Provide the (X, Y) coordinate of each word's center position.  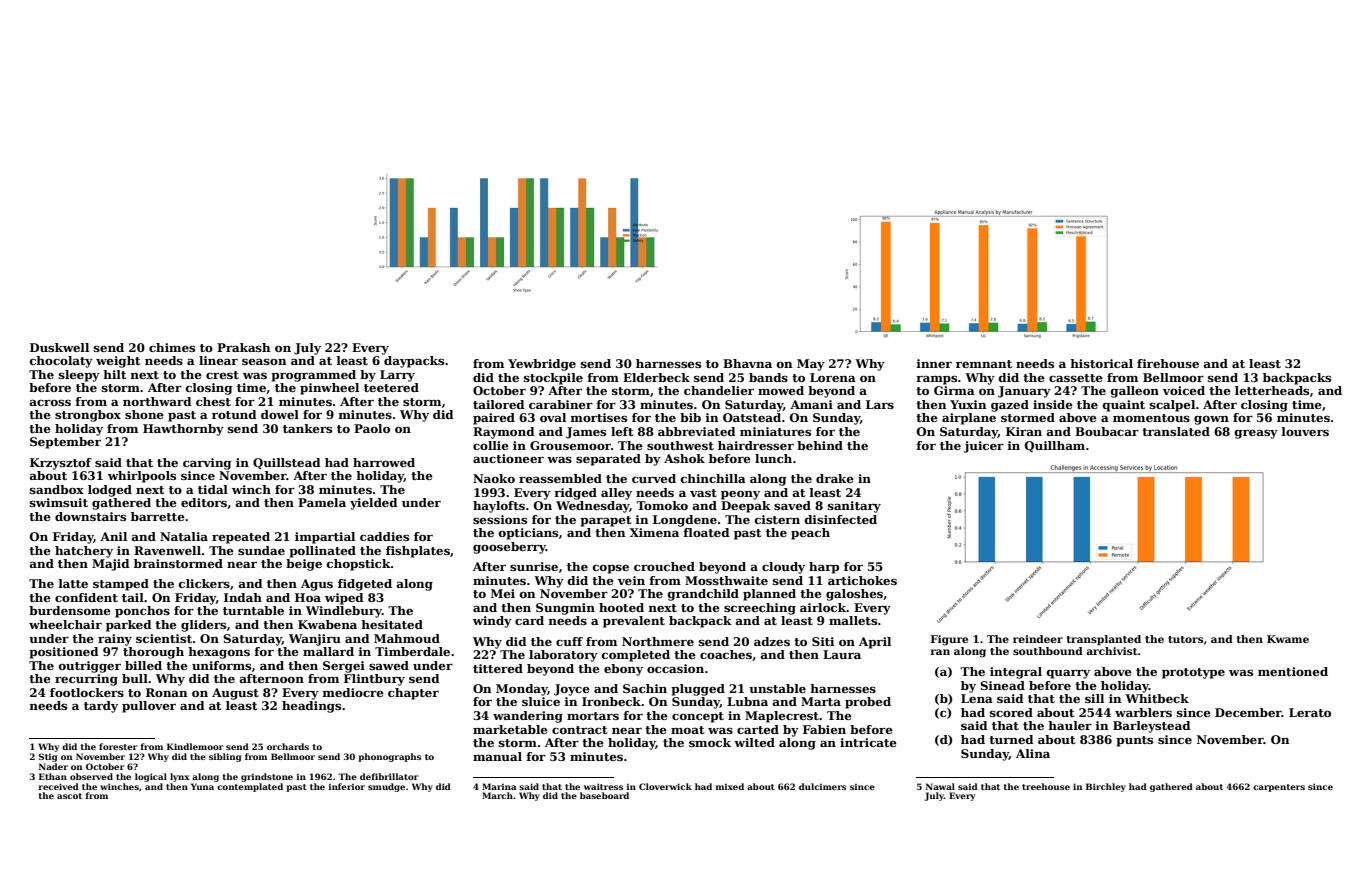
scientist (164, 638)
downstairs (90, 516)
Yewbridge (542, 365)
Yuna (202, 786)
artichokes (862, 580)
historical (1101, 363)
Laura (842, 654)
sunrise (534, 566)
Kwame (1288, 639)
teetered (391, 387)
